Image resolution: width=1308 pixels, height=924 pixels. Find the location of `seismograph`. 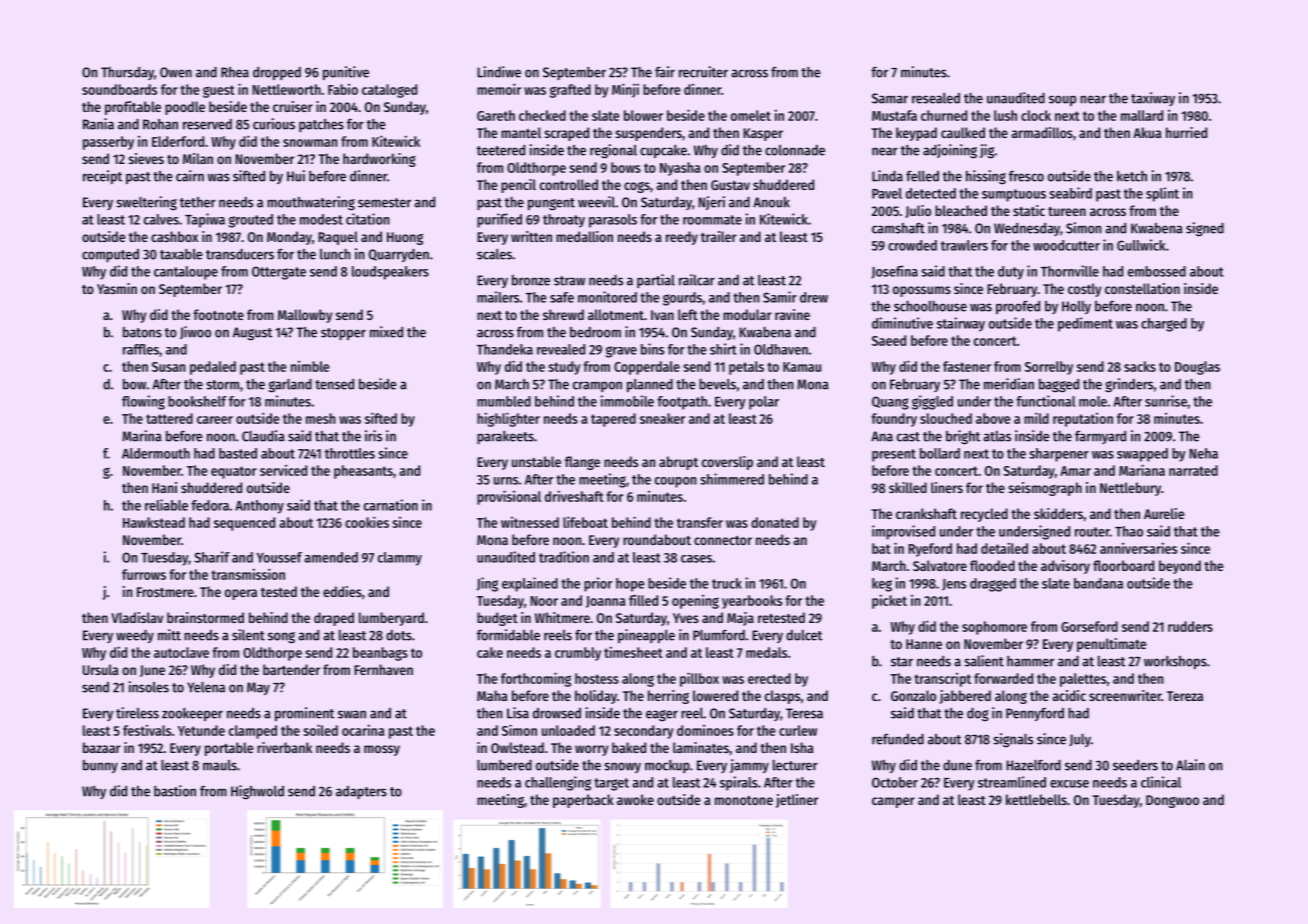

seismograph is located at coordinates (1045, 489).
